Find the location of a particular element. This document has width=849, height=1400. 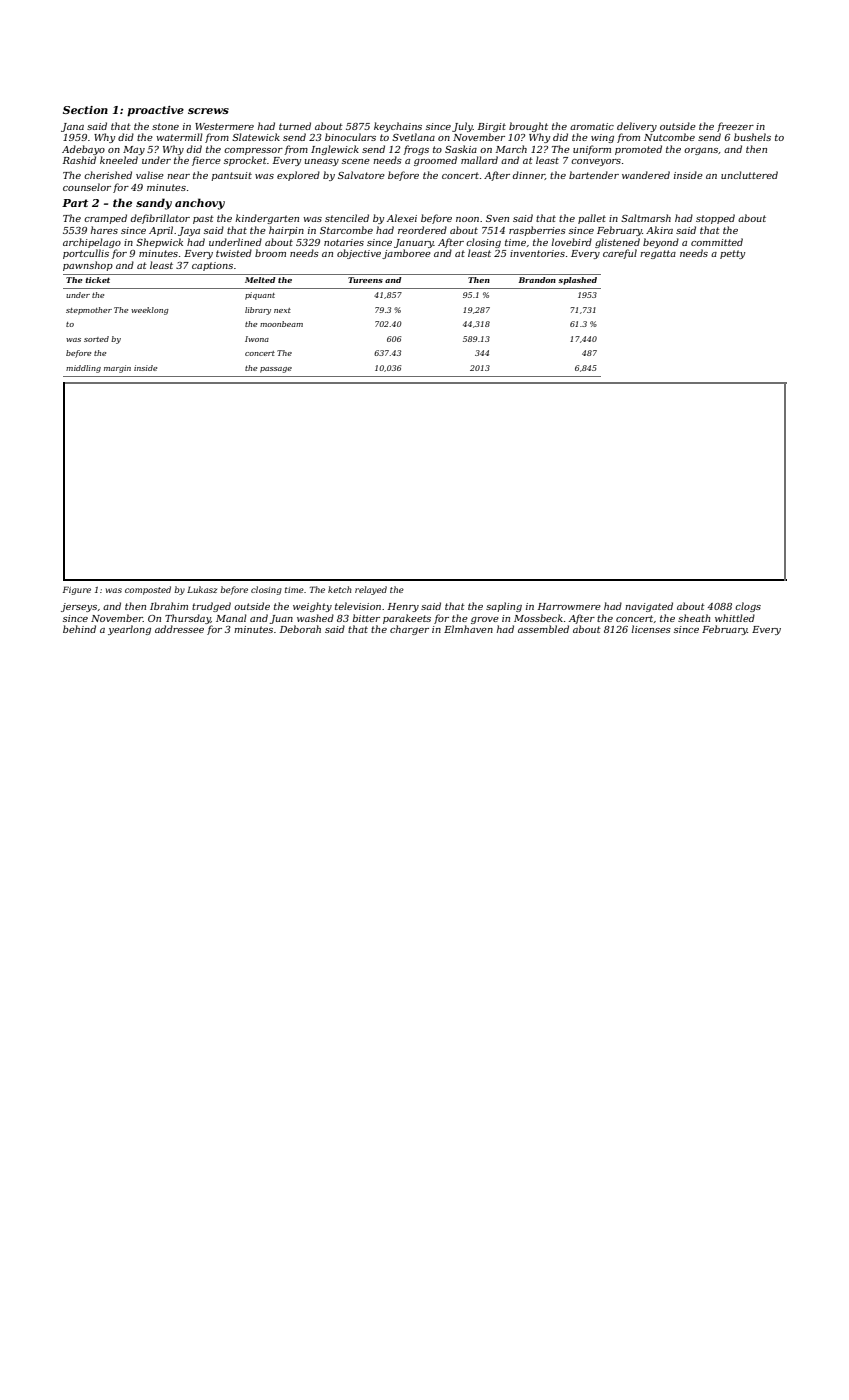

margin is located at coordinates (117, 369).
